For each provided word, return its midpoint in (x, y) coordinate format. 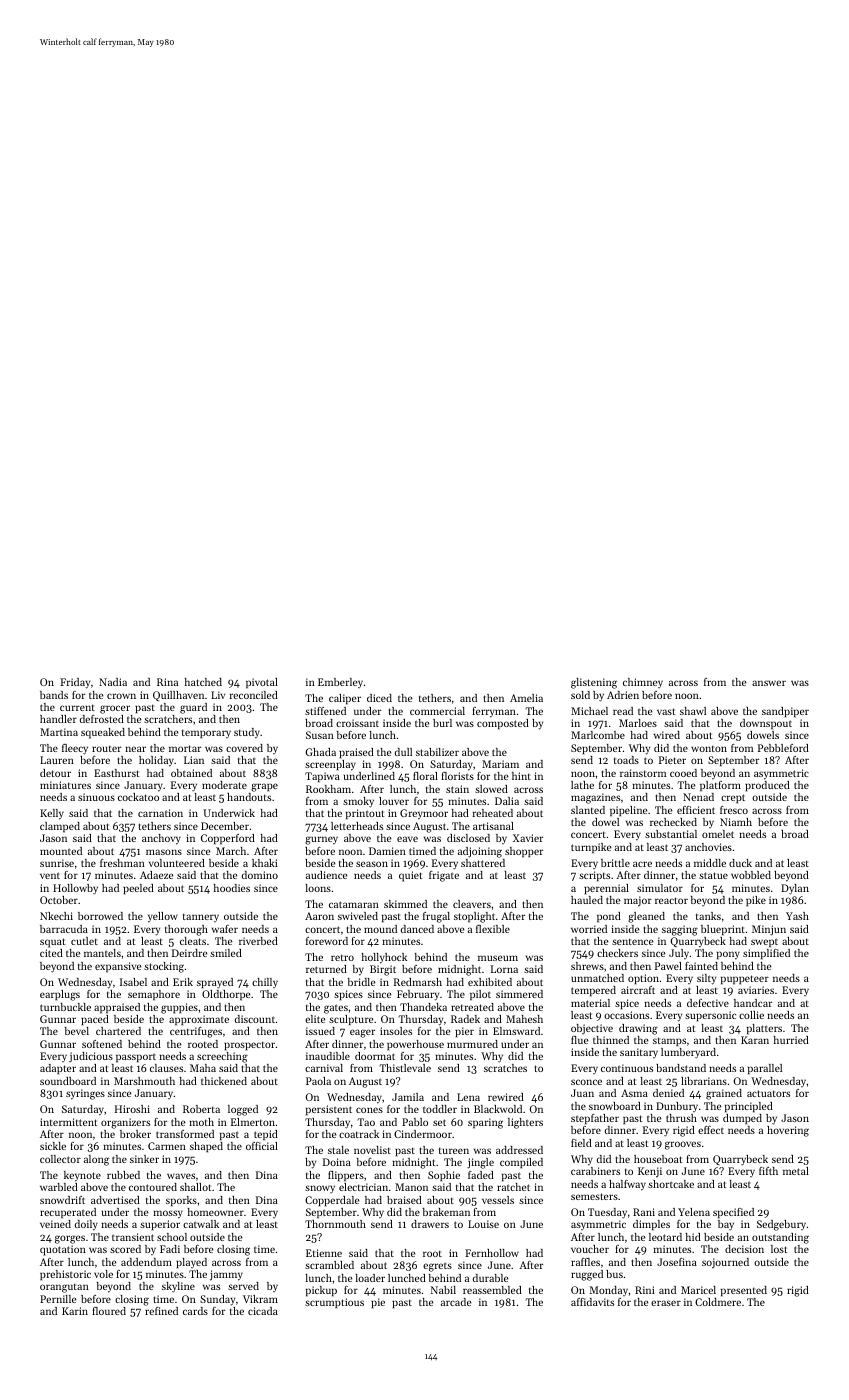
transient (133, 1237)
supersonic (710, 1016)
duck (740, 863)
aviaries (756, 990)
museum (498, 958)
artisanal (493, 826)
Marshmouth (144, 1081)
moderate (224, 785)
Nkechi (56, 916)
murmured (472, 1044)
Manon (411, 1187)
